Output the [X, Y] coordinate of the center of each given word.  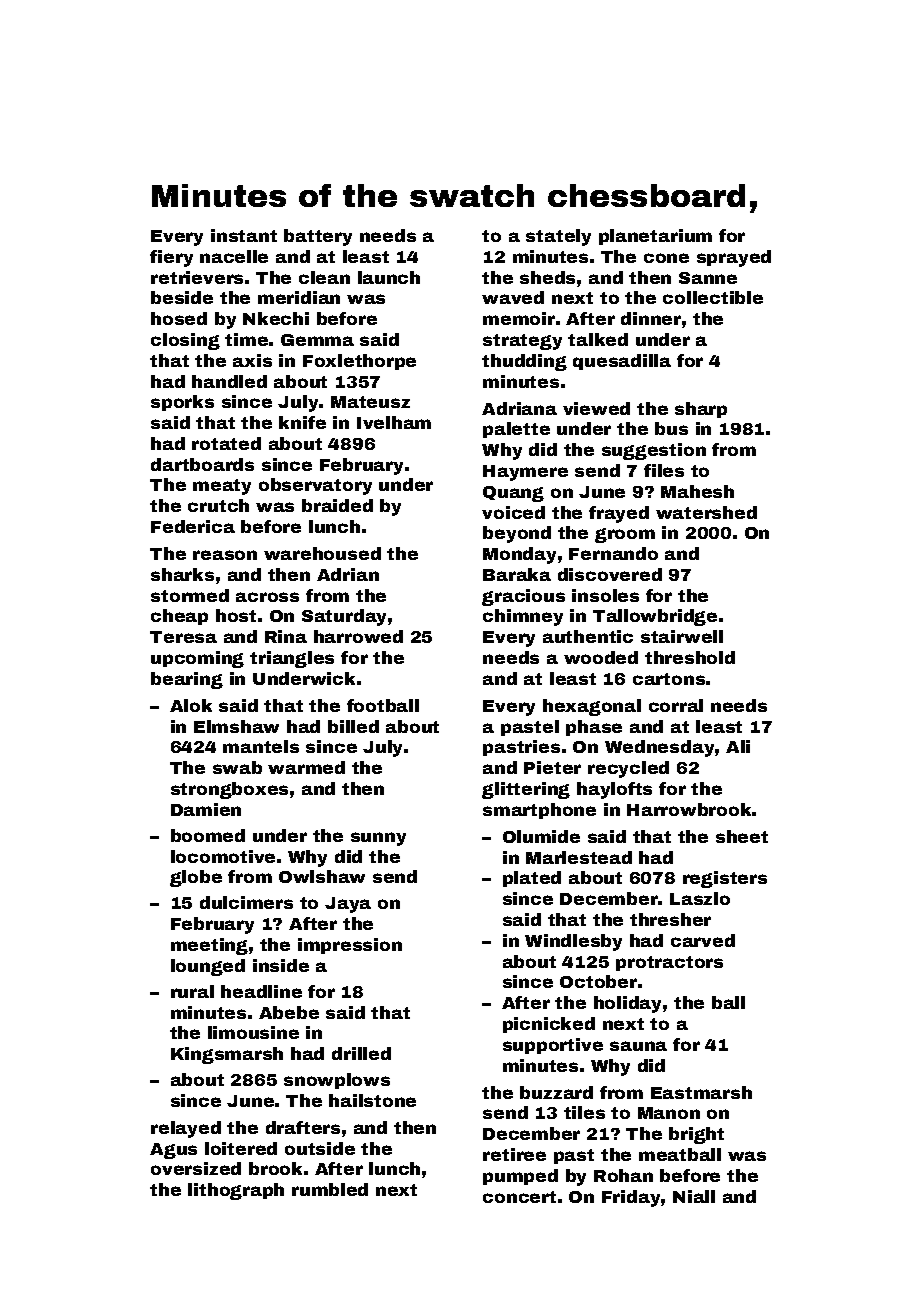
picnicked [549, 1025]
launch [389, 277]
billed [353, 726]
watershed [706, 512]
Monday [519, 555]
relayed [186, 1129]
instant [244, 235]
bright [696, 1135]
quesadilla [622, 362]
